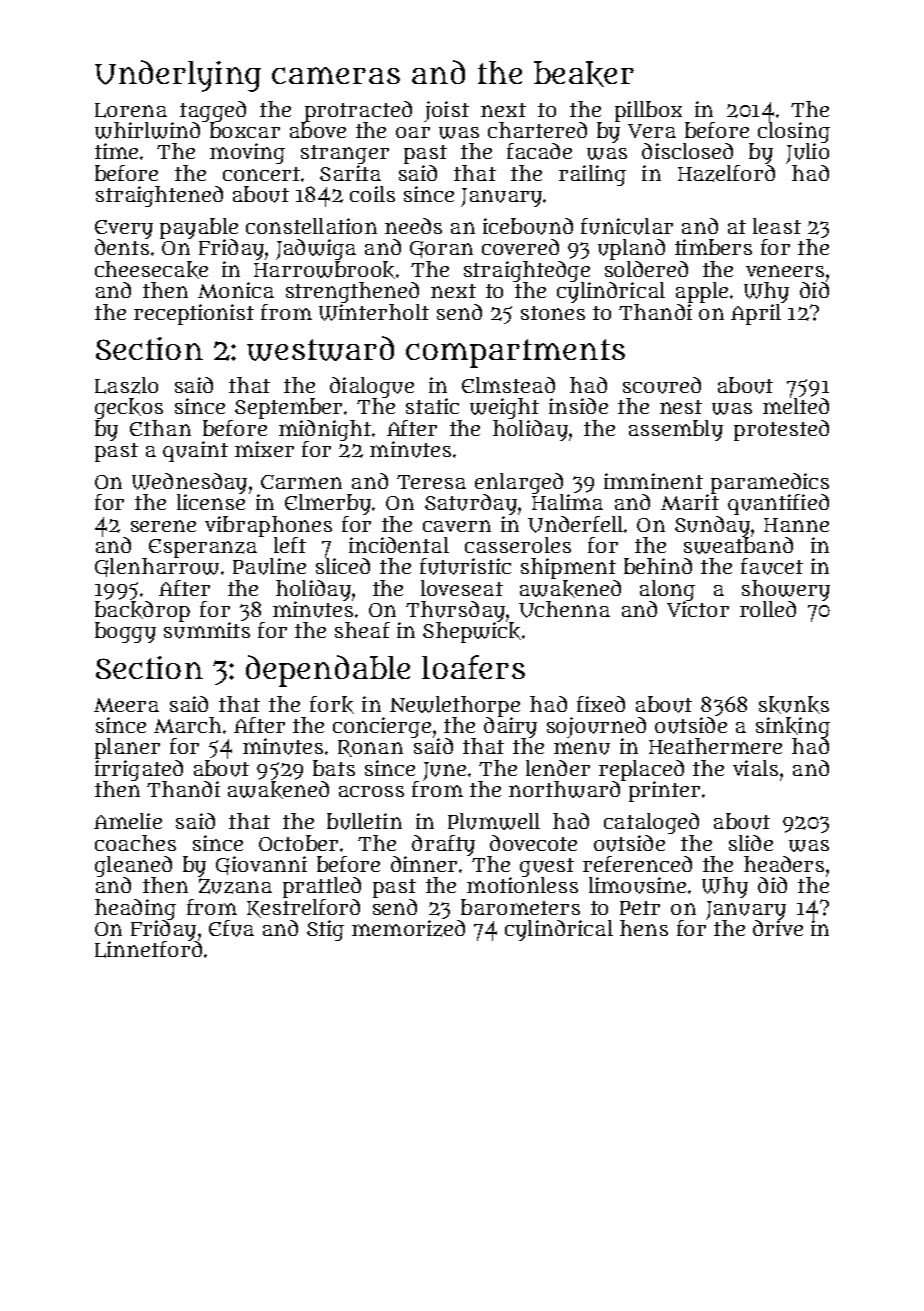 The height and width of the image is (1311, 924). Describe the element at coordinates (702, 292) in the image. I see `apple` at that location.
